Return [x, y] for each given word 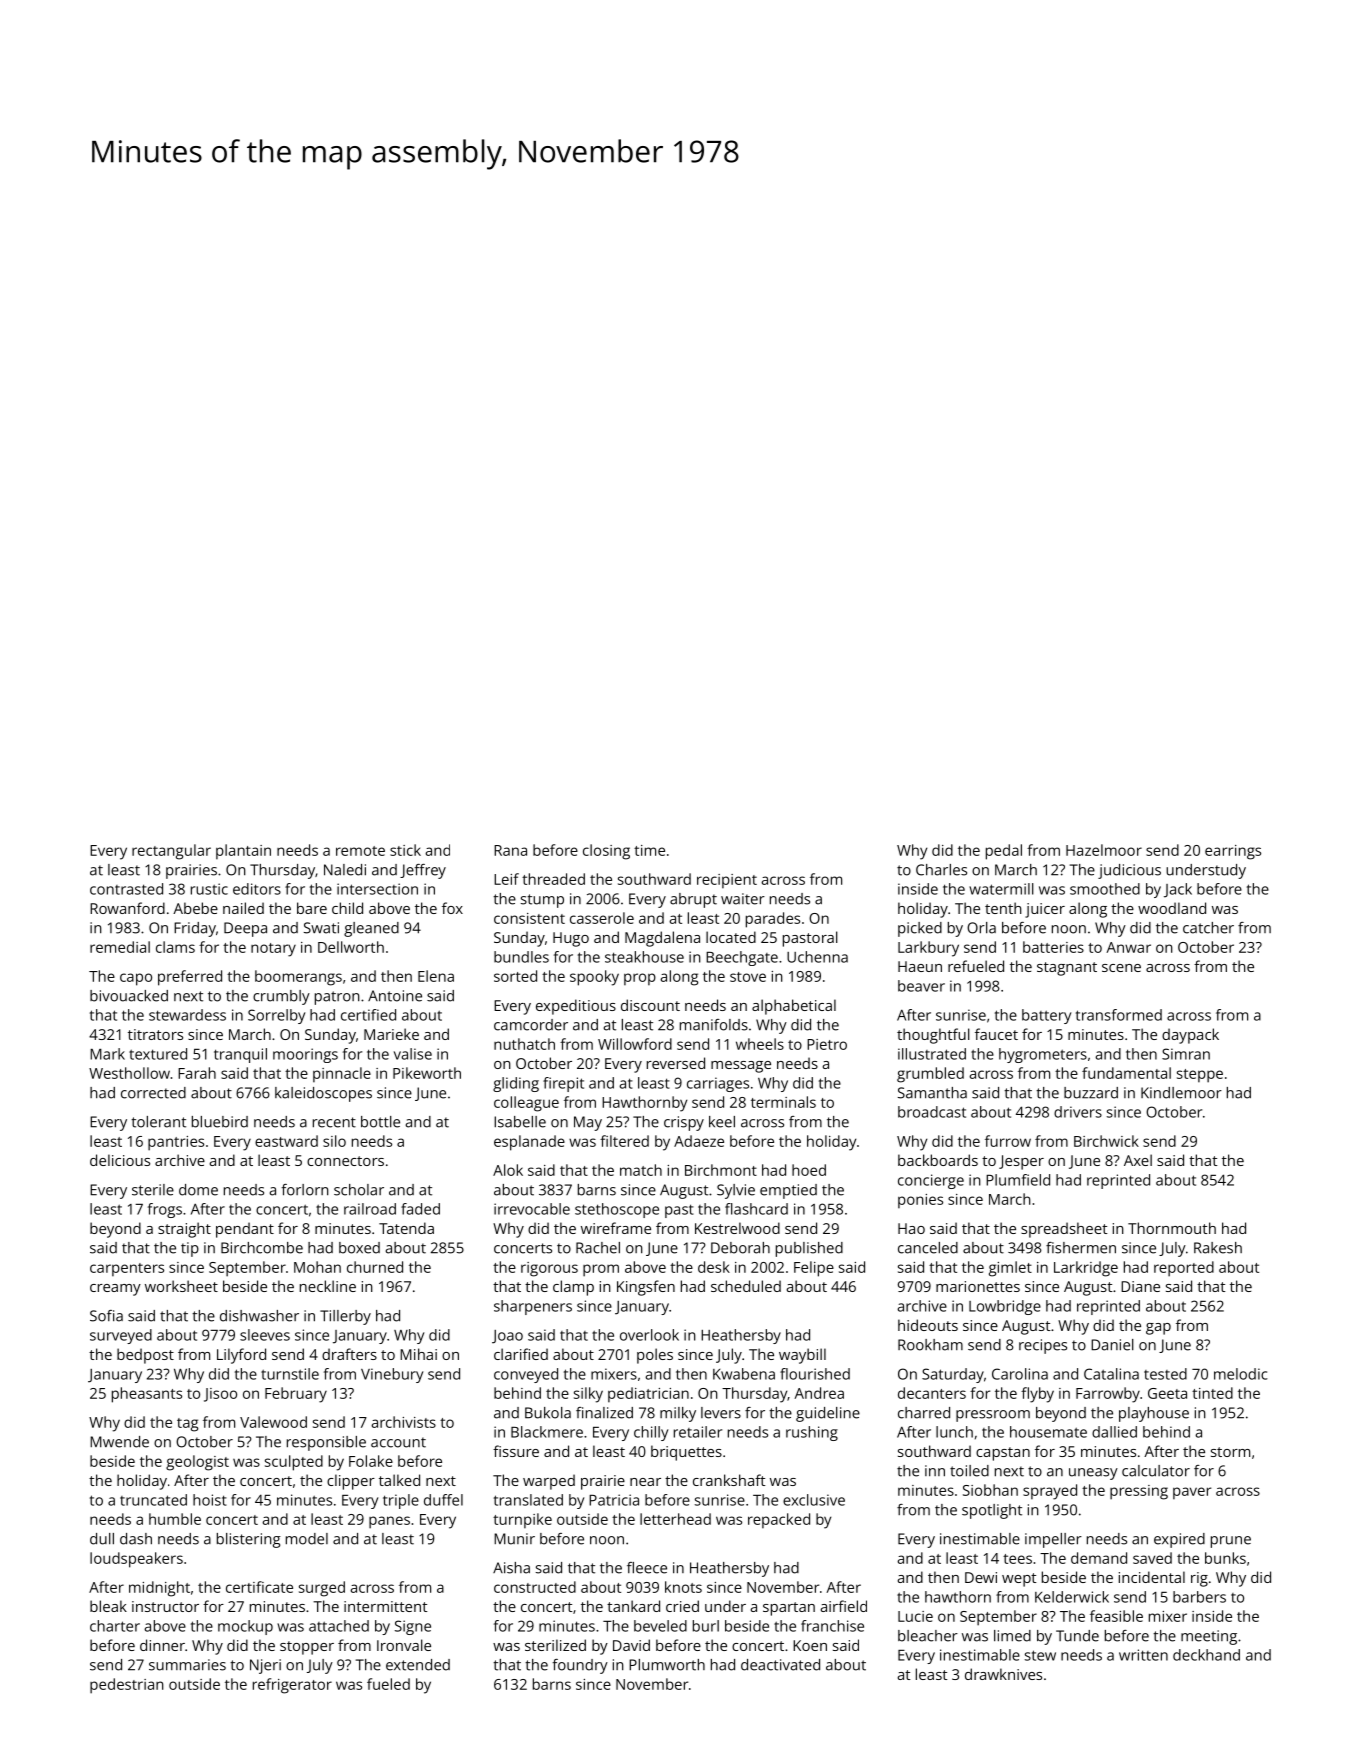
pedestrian [127, 1686]
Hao [911, 1228]
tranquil [240, 1055]
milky [678, 1414]
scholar [359, 1190]
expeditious [576, 1007]
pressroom [993, 1416]
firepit [563, 1084]
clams [175, 947]
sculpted [294, 1463]
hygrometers [1043, 1055]
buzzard [1091, 1093]
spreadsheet [1064, 1230]
